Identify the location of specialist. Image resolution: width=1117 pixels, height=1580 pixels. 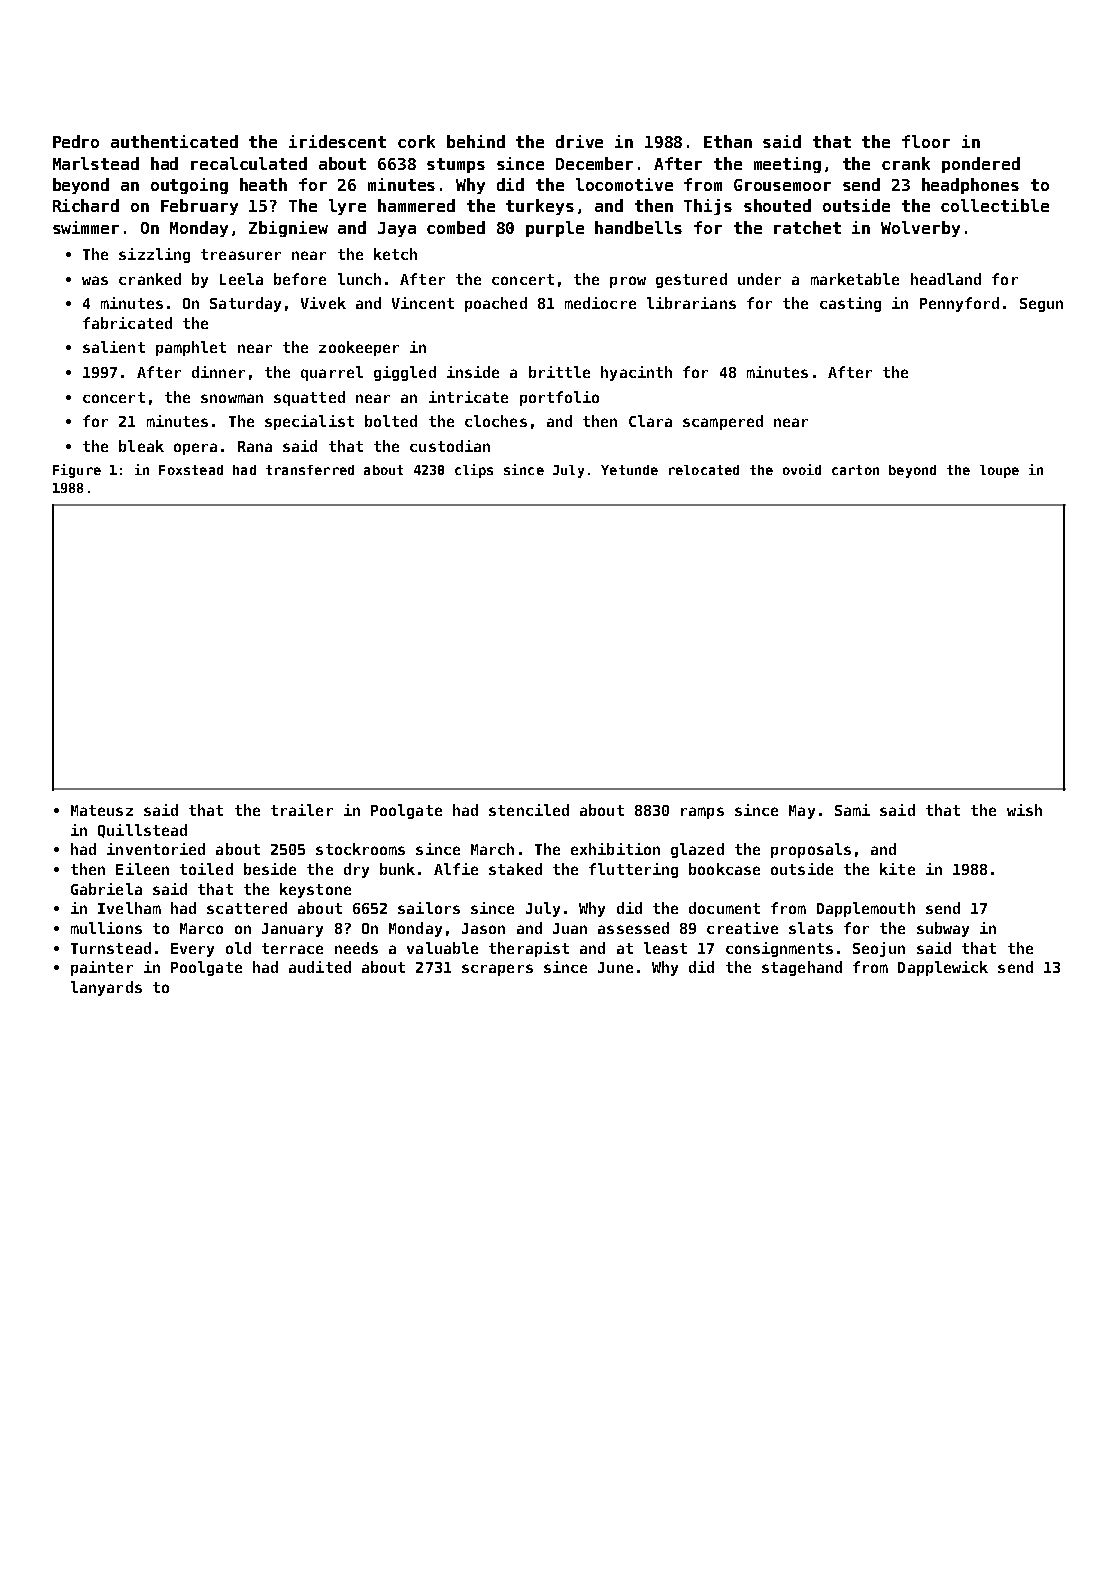
(309, 422).
